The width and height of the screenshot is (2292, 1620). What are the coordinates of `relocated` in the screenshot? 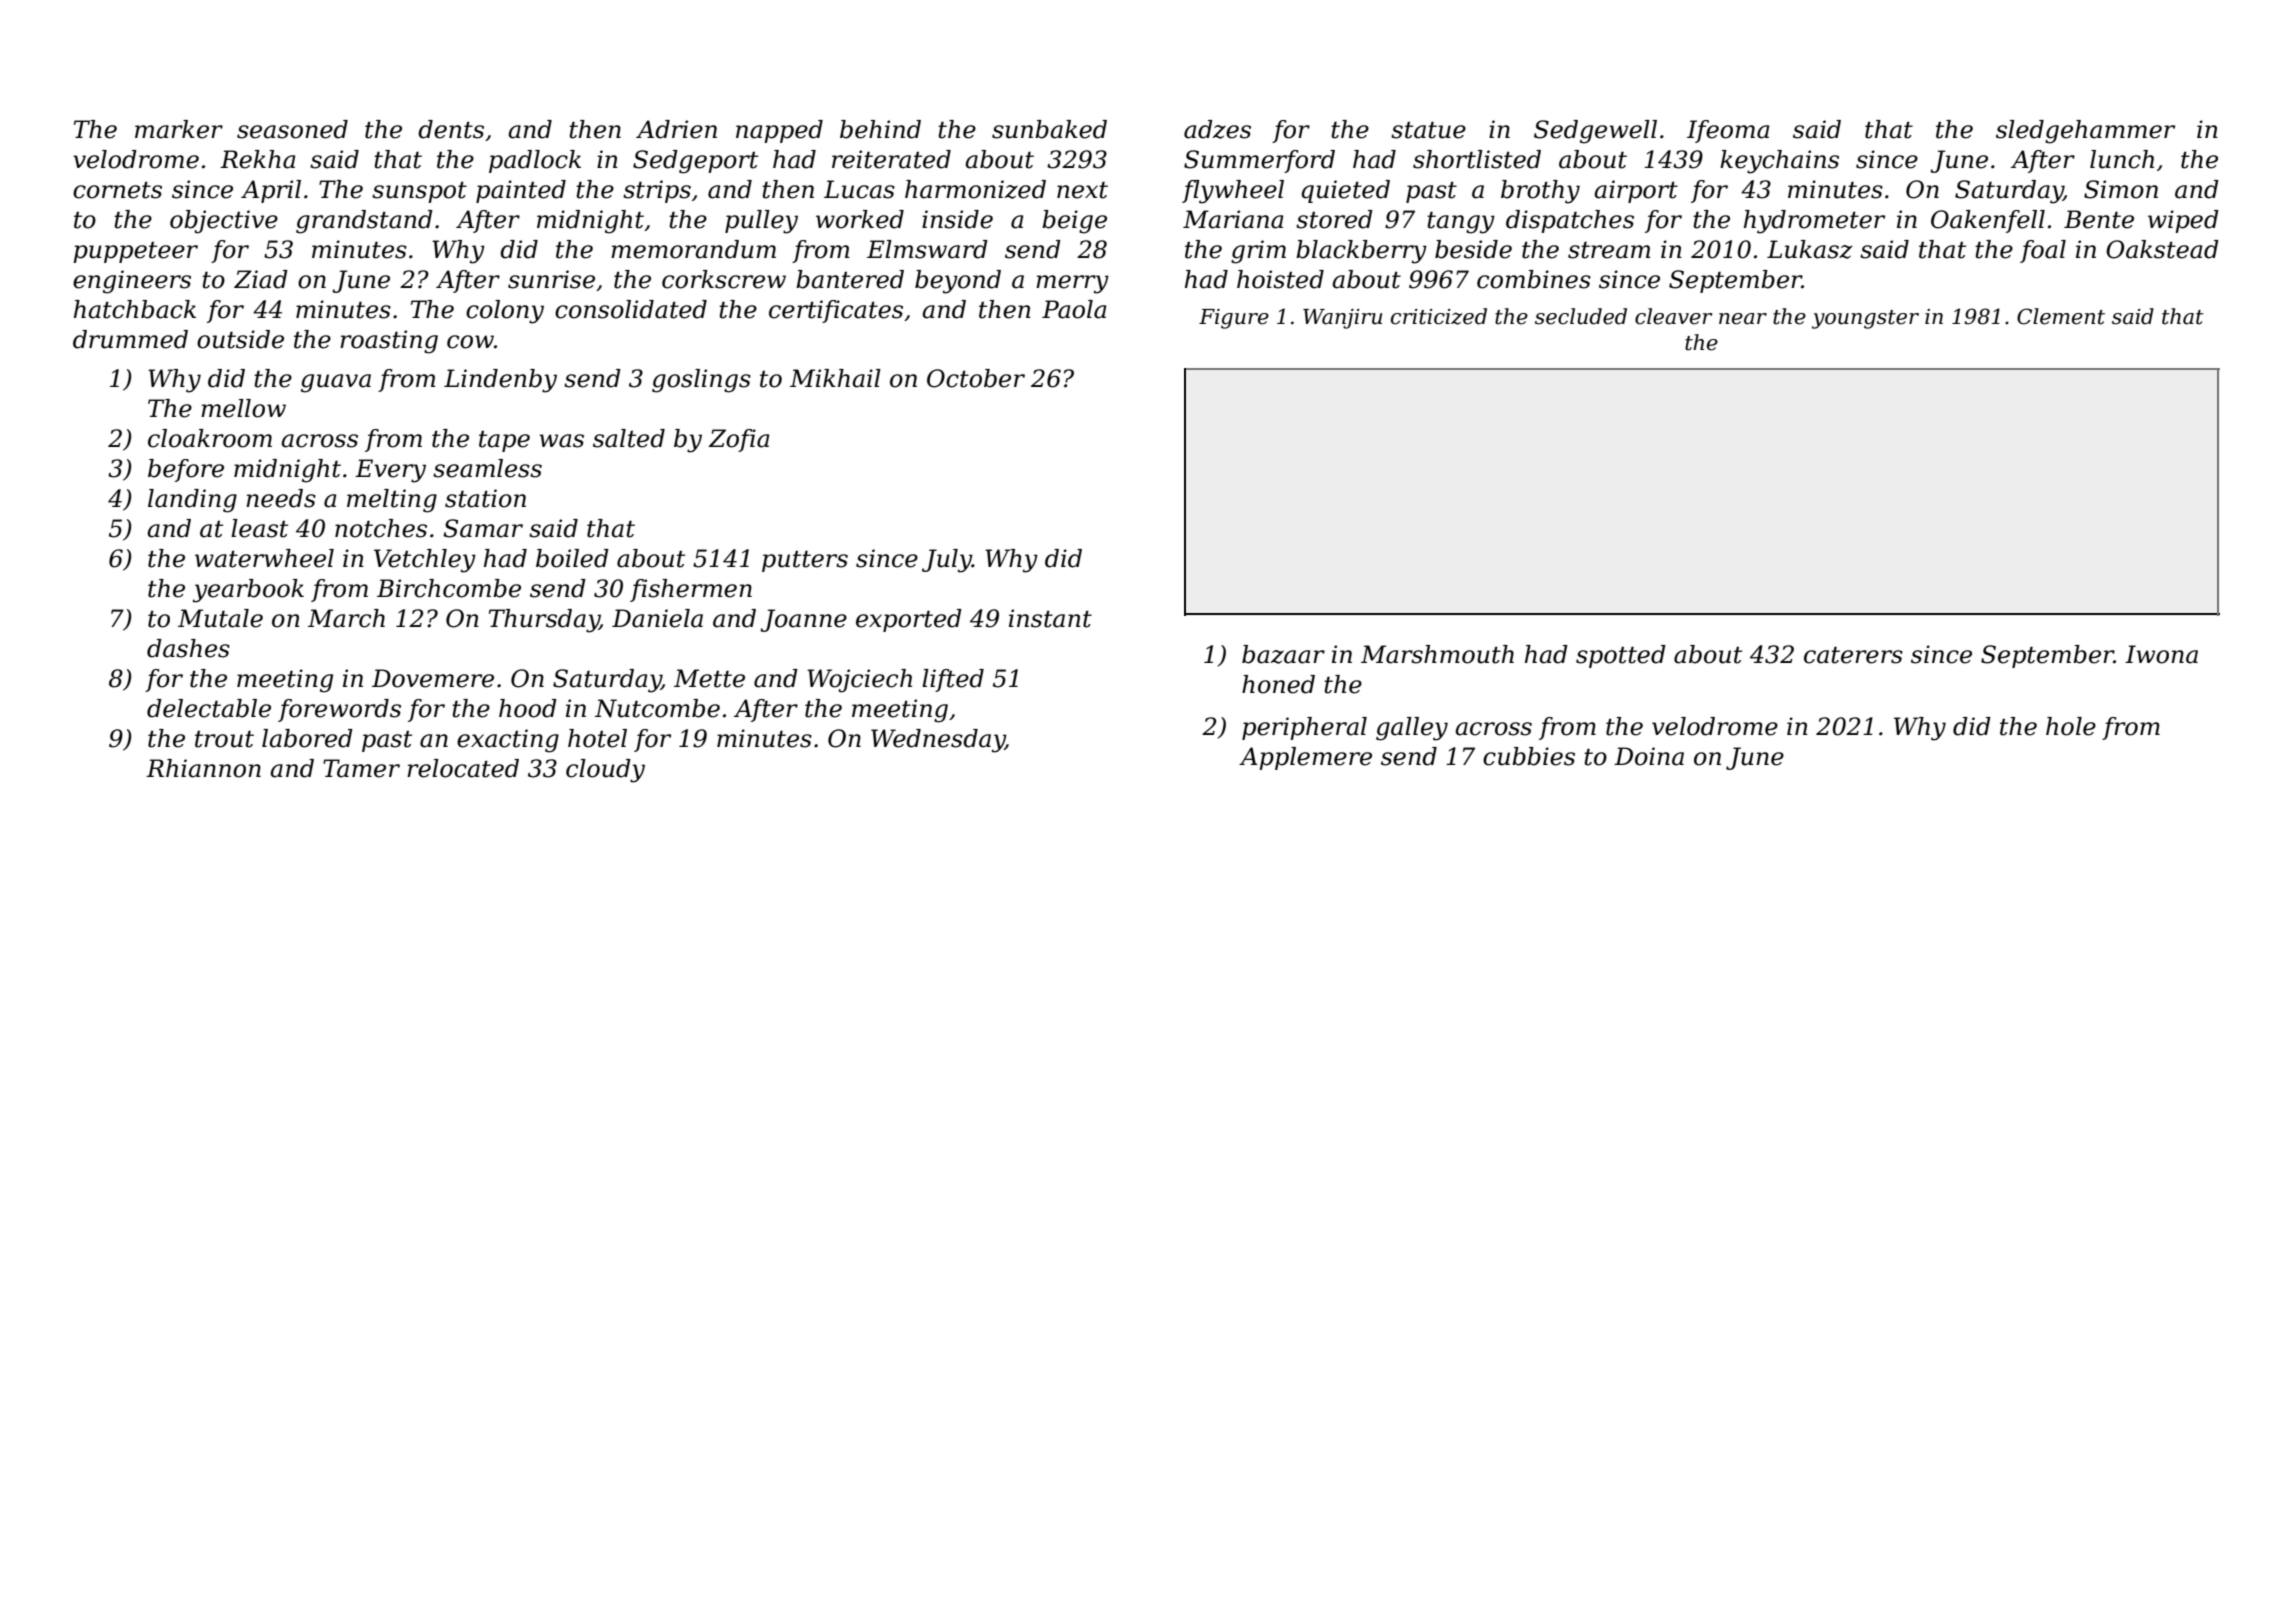 It's located at (463, 768).
